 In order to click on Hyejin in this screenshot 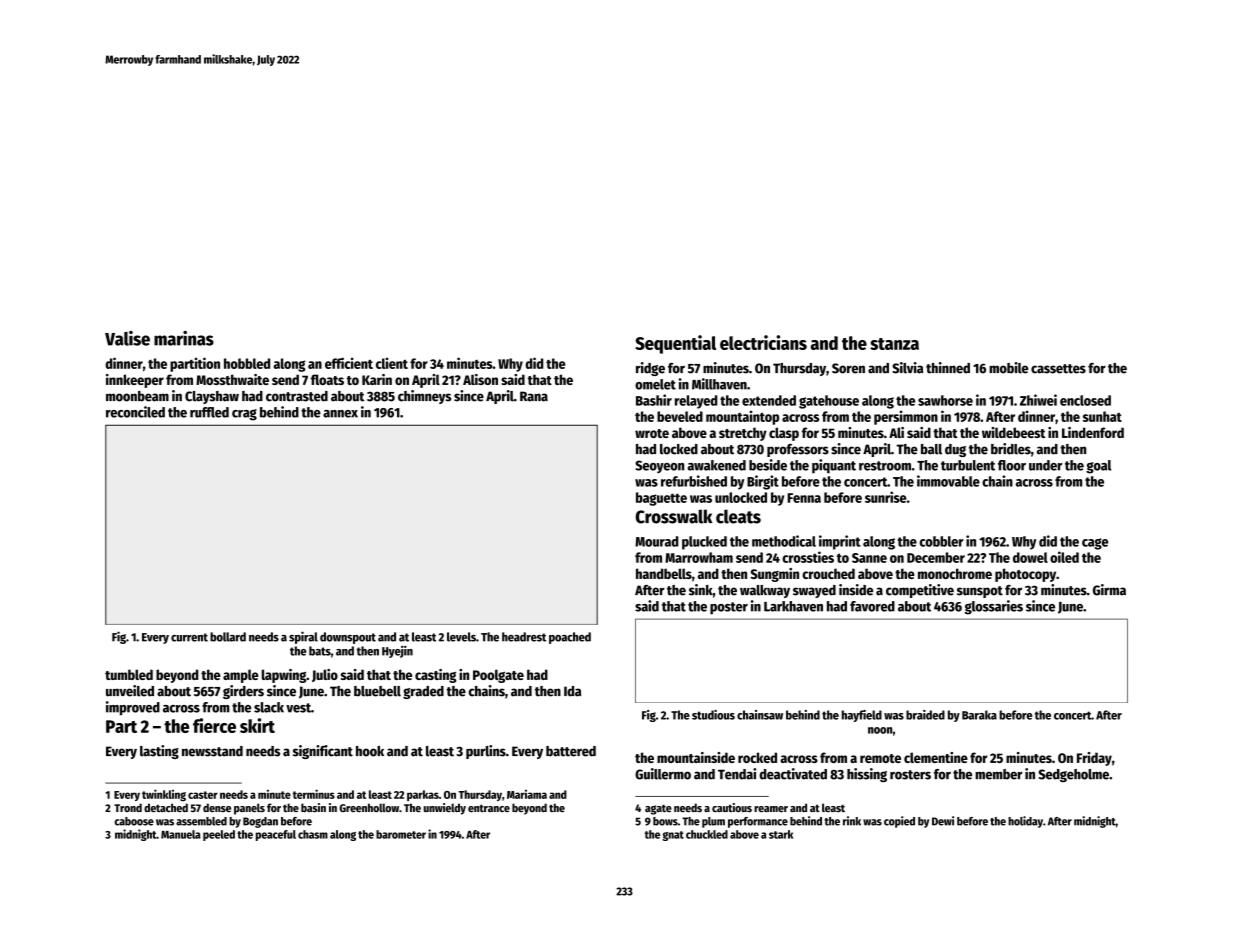, I will do `click(397, 651)`.
